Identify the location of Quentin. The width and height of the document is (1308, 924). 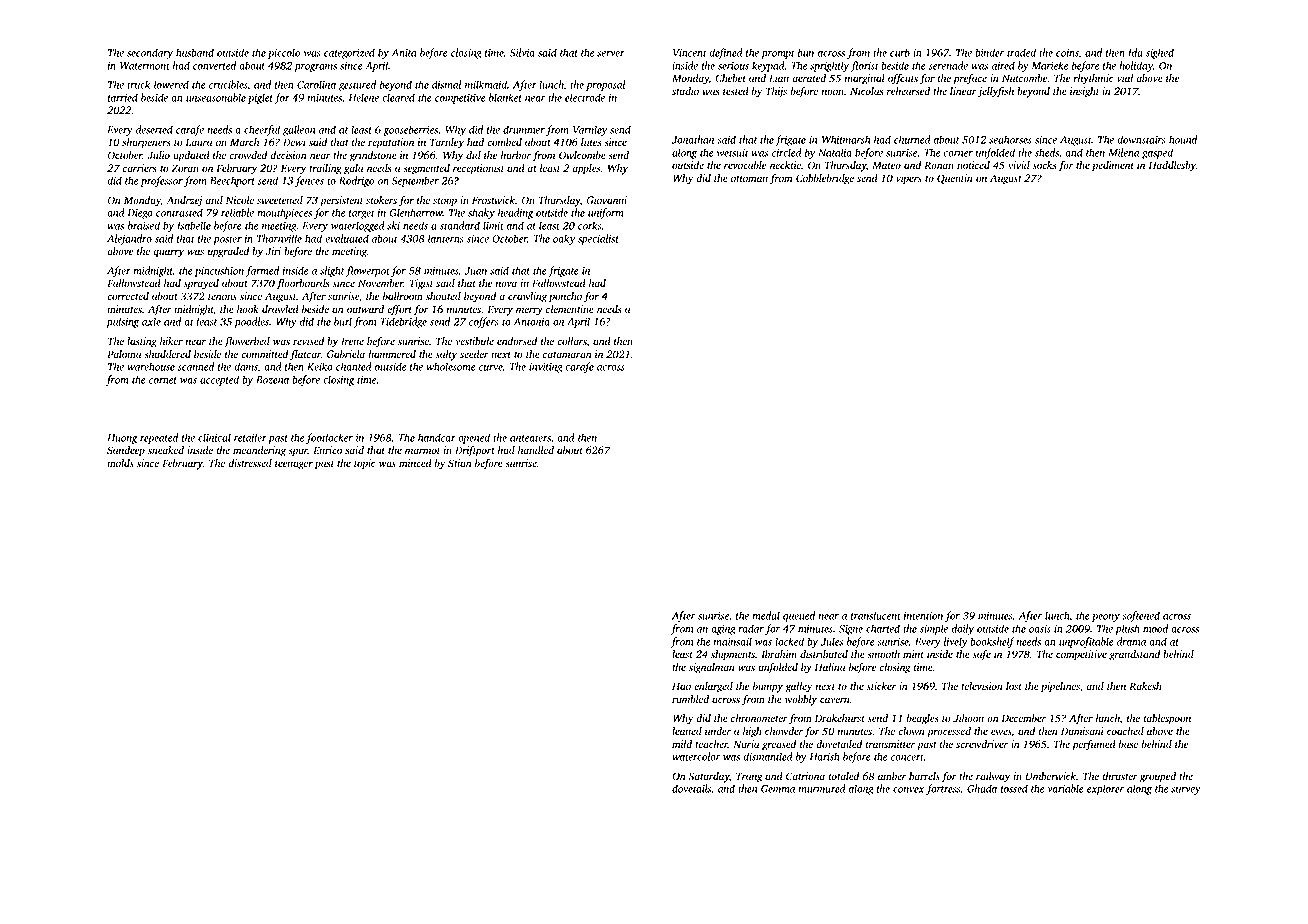
(955, 179).
